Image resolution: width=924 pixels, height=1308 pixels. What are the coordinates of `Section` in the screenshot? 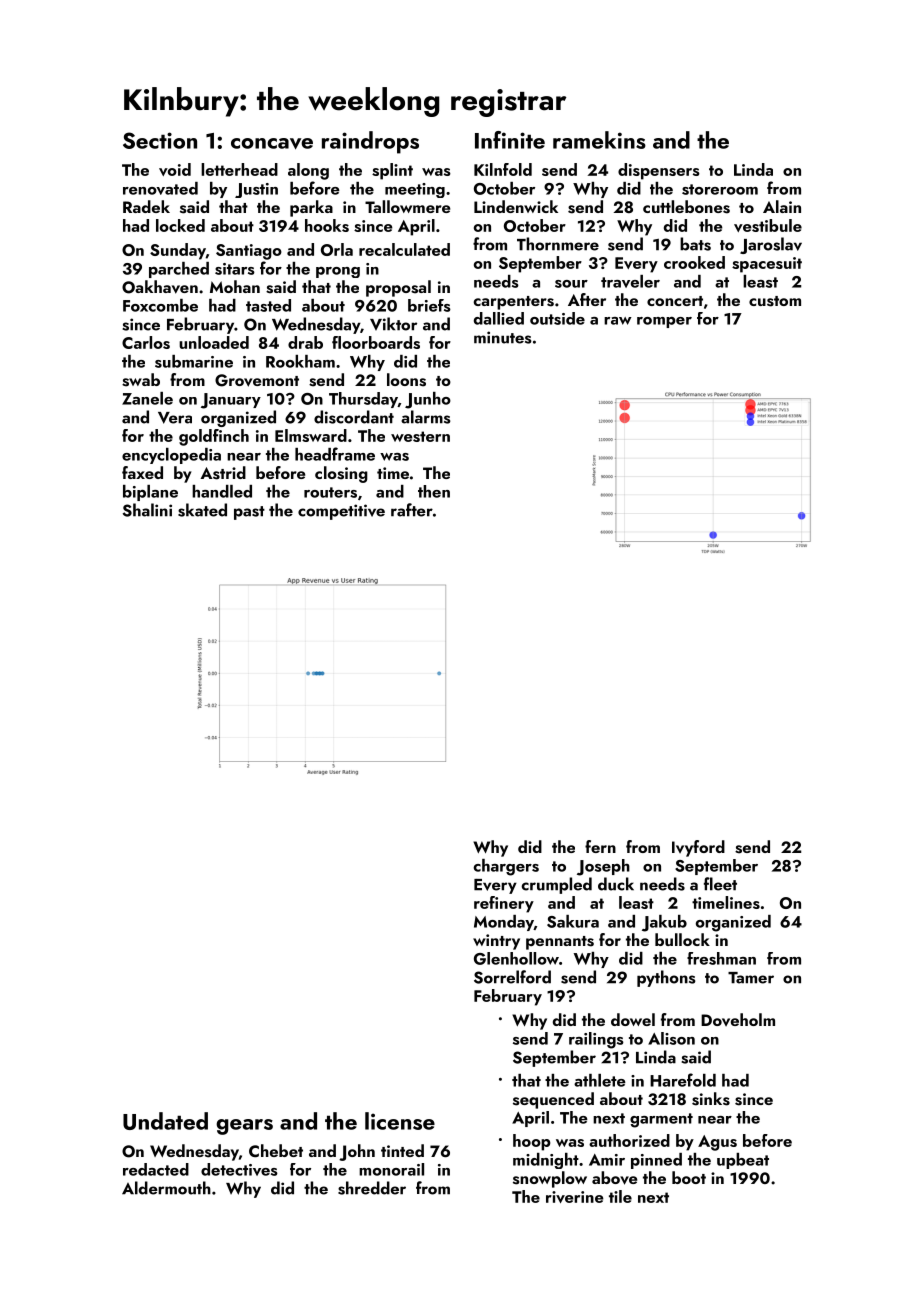 It's located at (160, 140).
